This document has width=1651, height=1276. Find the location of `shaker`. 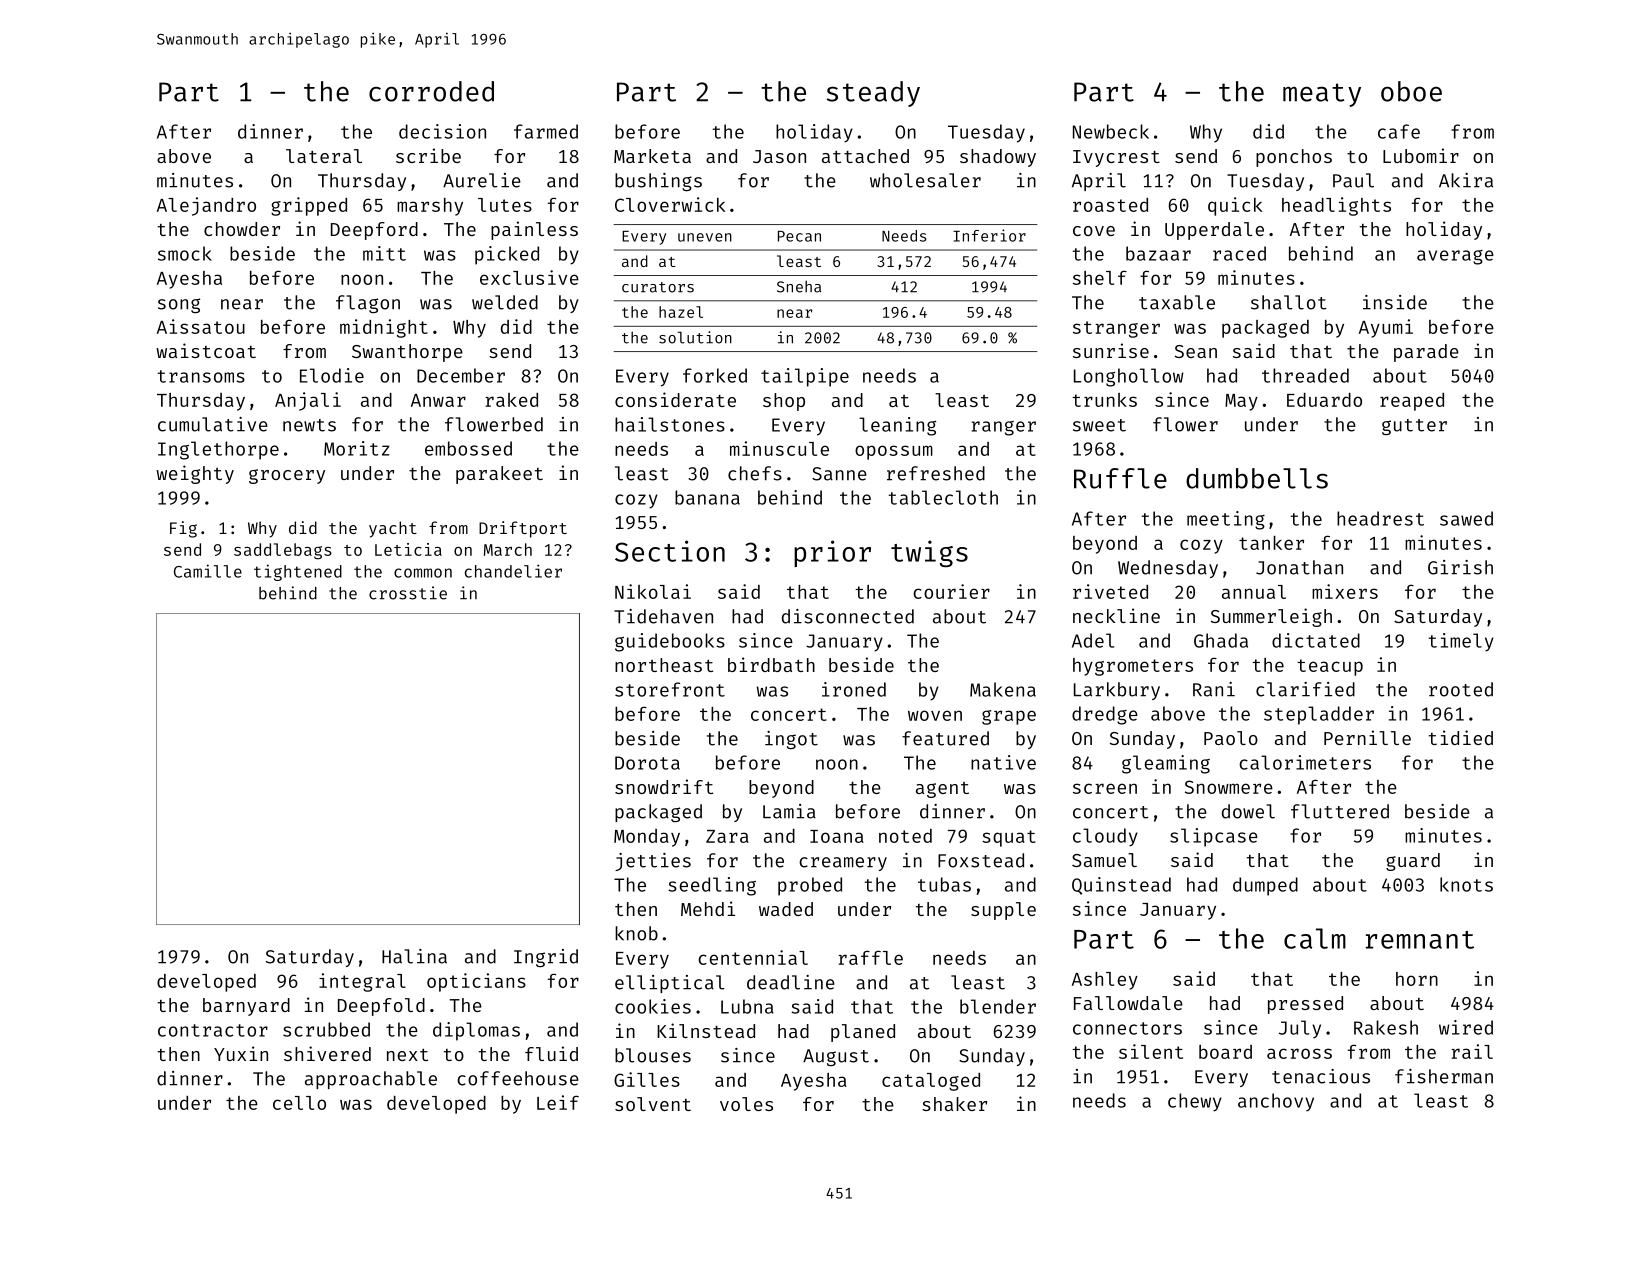

shaker is located at coordinates (954, 1104).
